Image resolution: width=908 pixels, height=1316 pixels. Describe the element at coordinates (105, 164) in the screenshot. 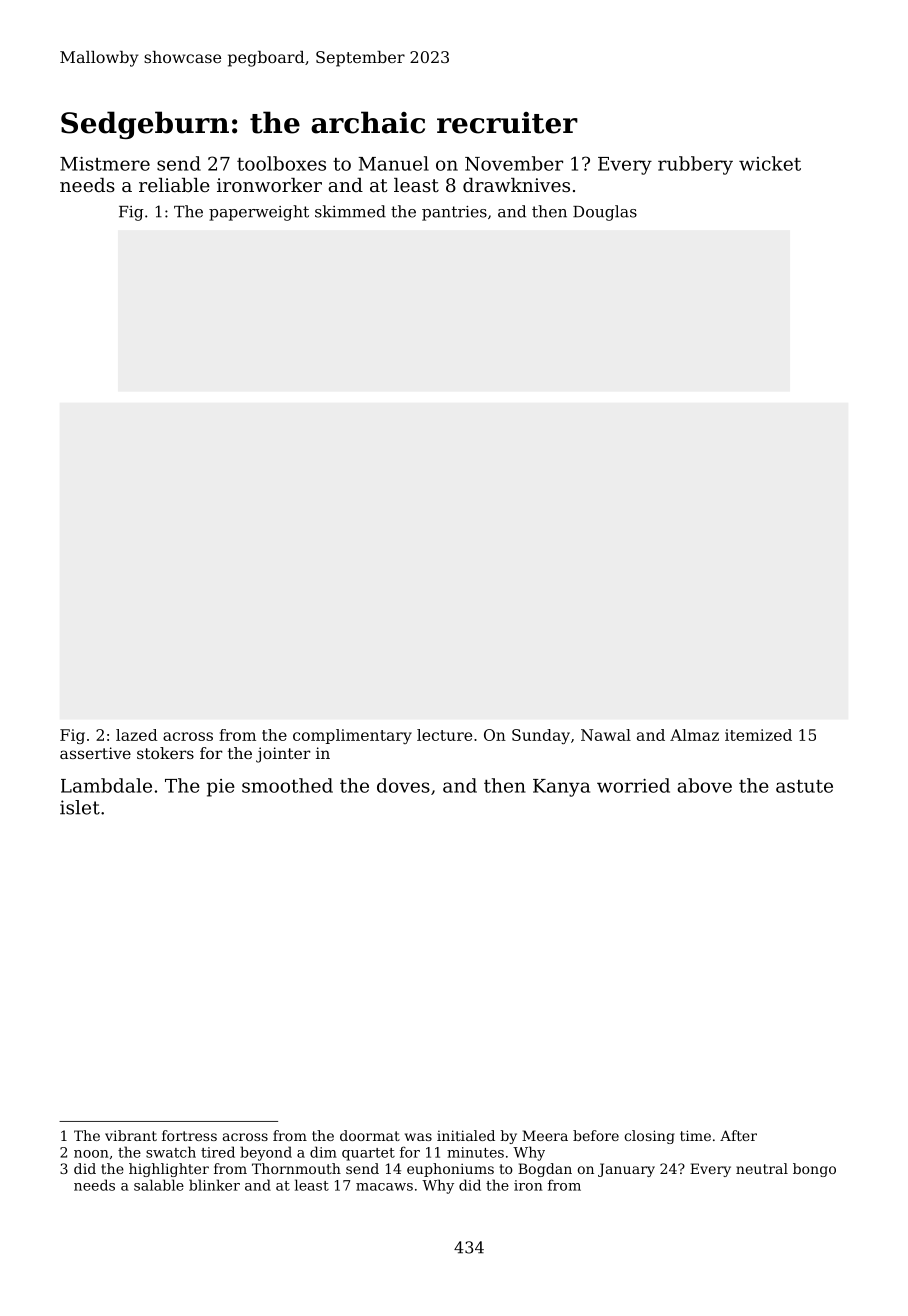

I see `Mistmere` at that location.
